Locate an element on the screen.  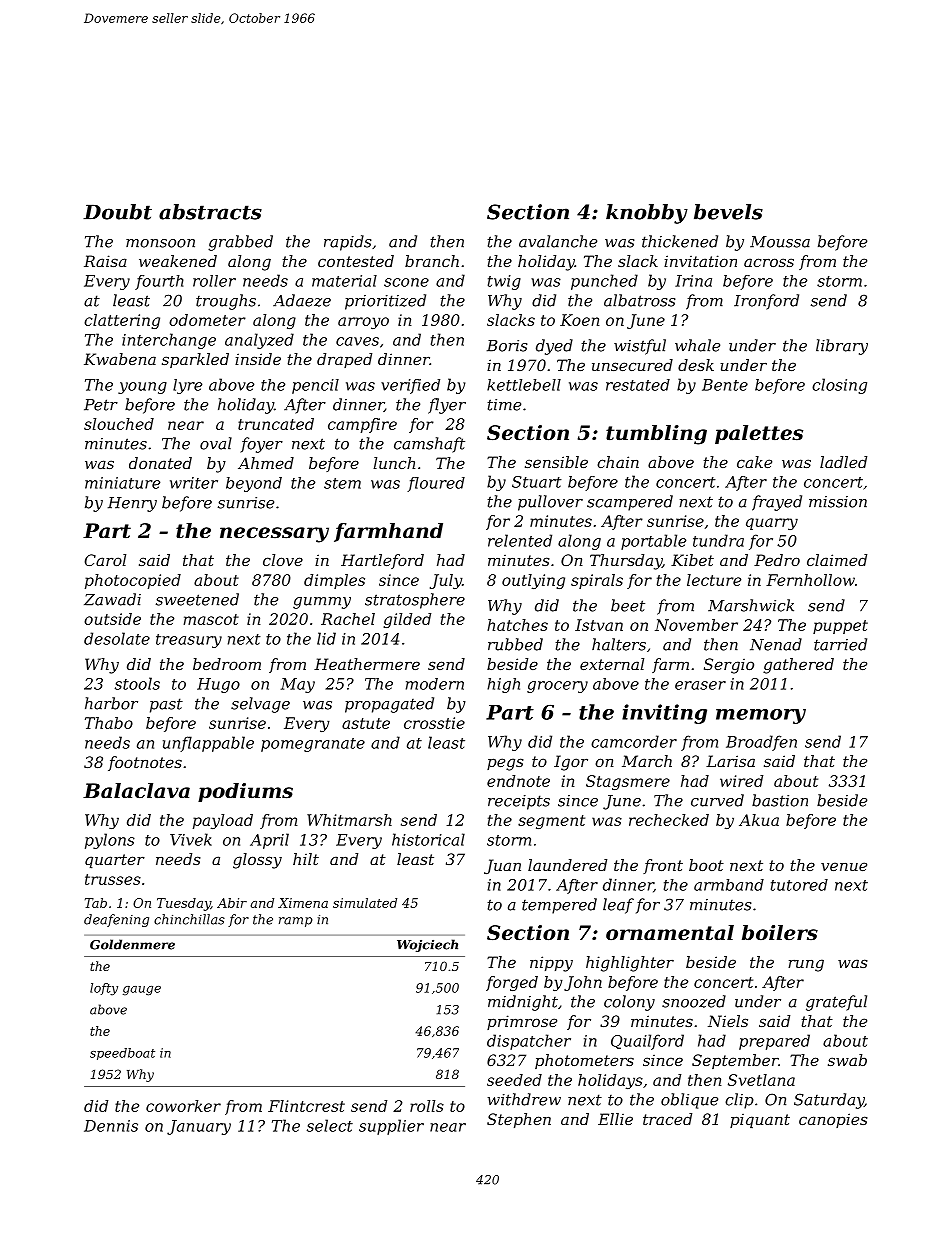
punched is located at coordinates (604, 282).
